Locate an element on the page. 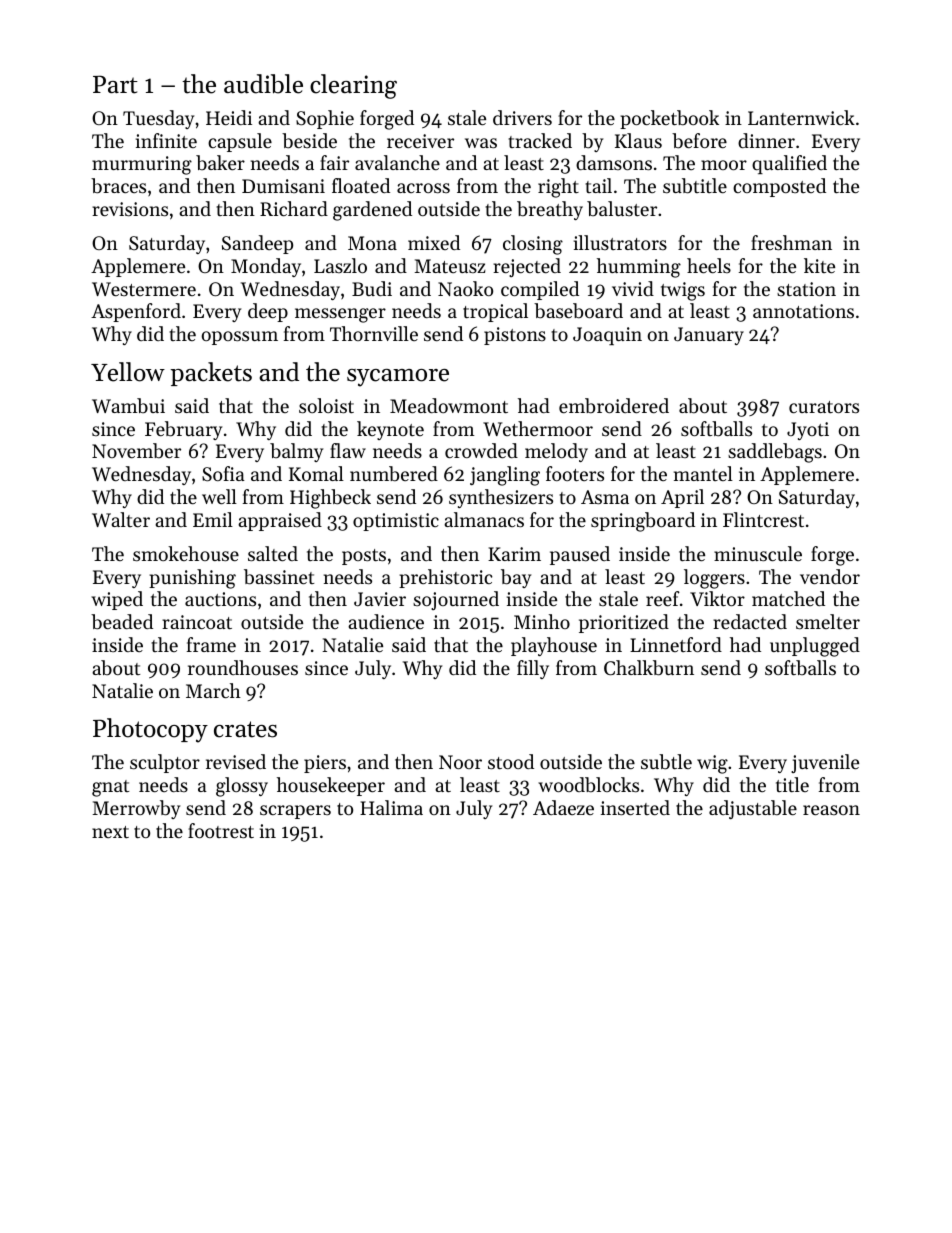  station is located at coordinates (806, 289).
